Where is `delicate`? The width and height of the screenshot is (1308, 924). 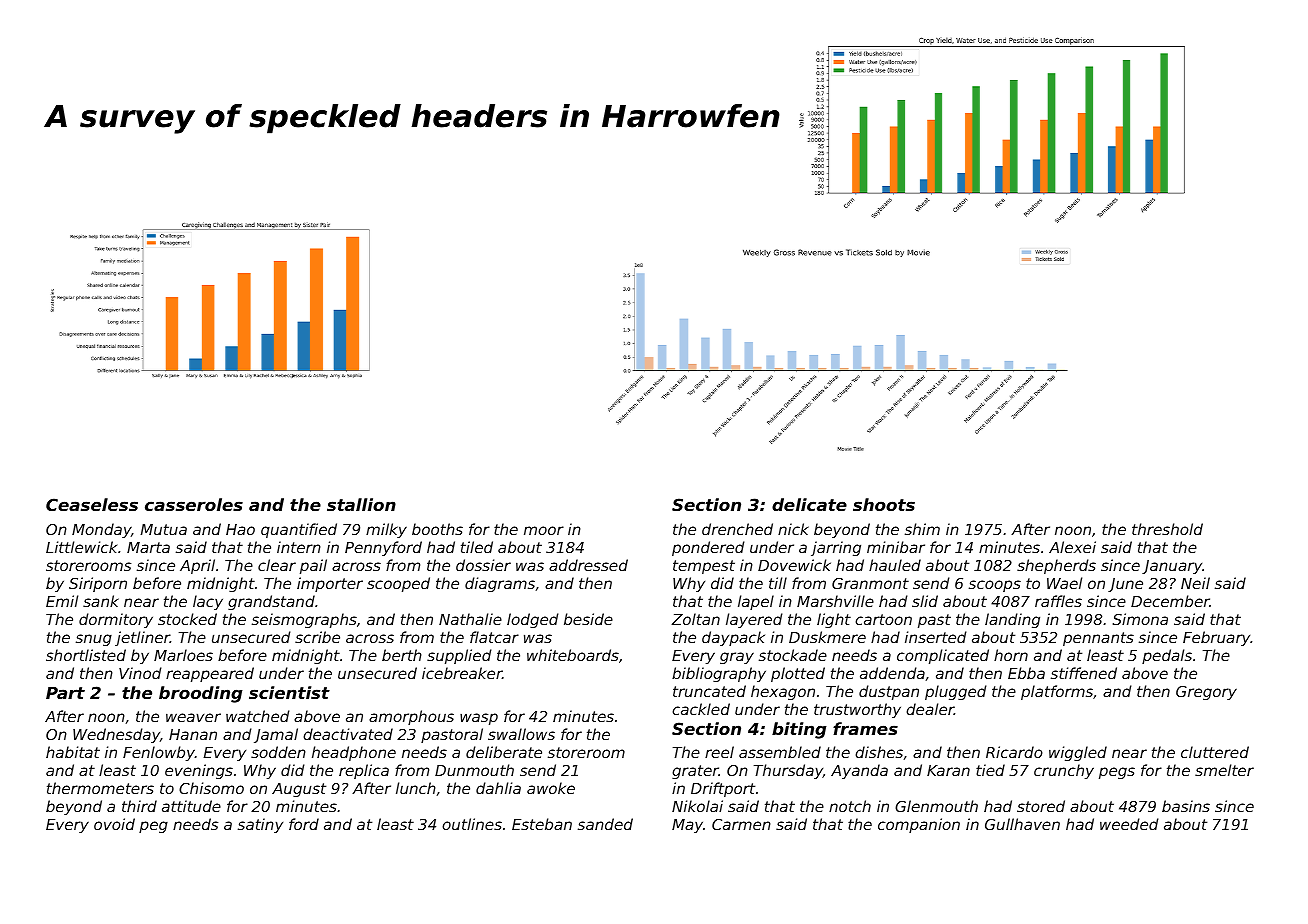 delicate is located at coordinates (809, 504).
